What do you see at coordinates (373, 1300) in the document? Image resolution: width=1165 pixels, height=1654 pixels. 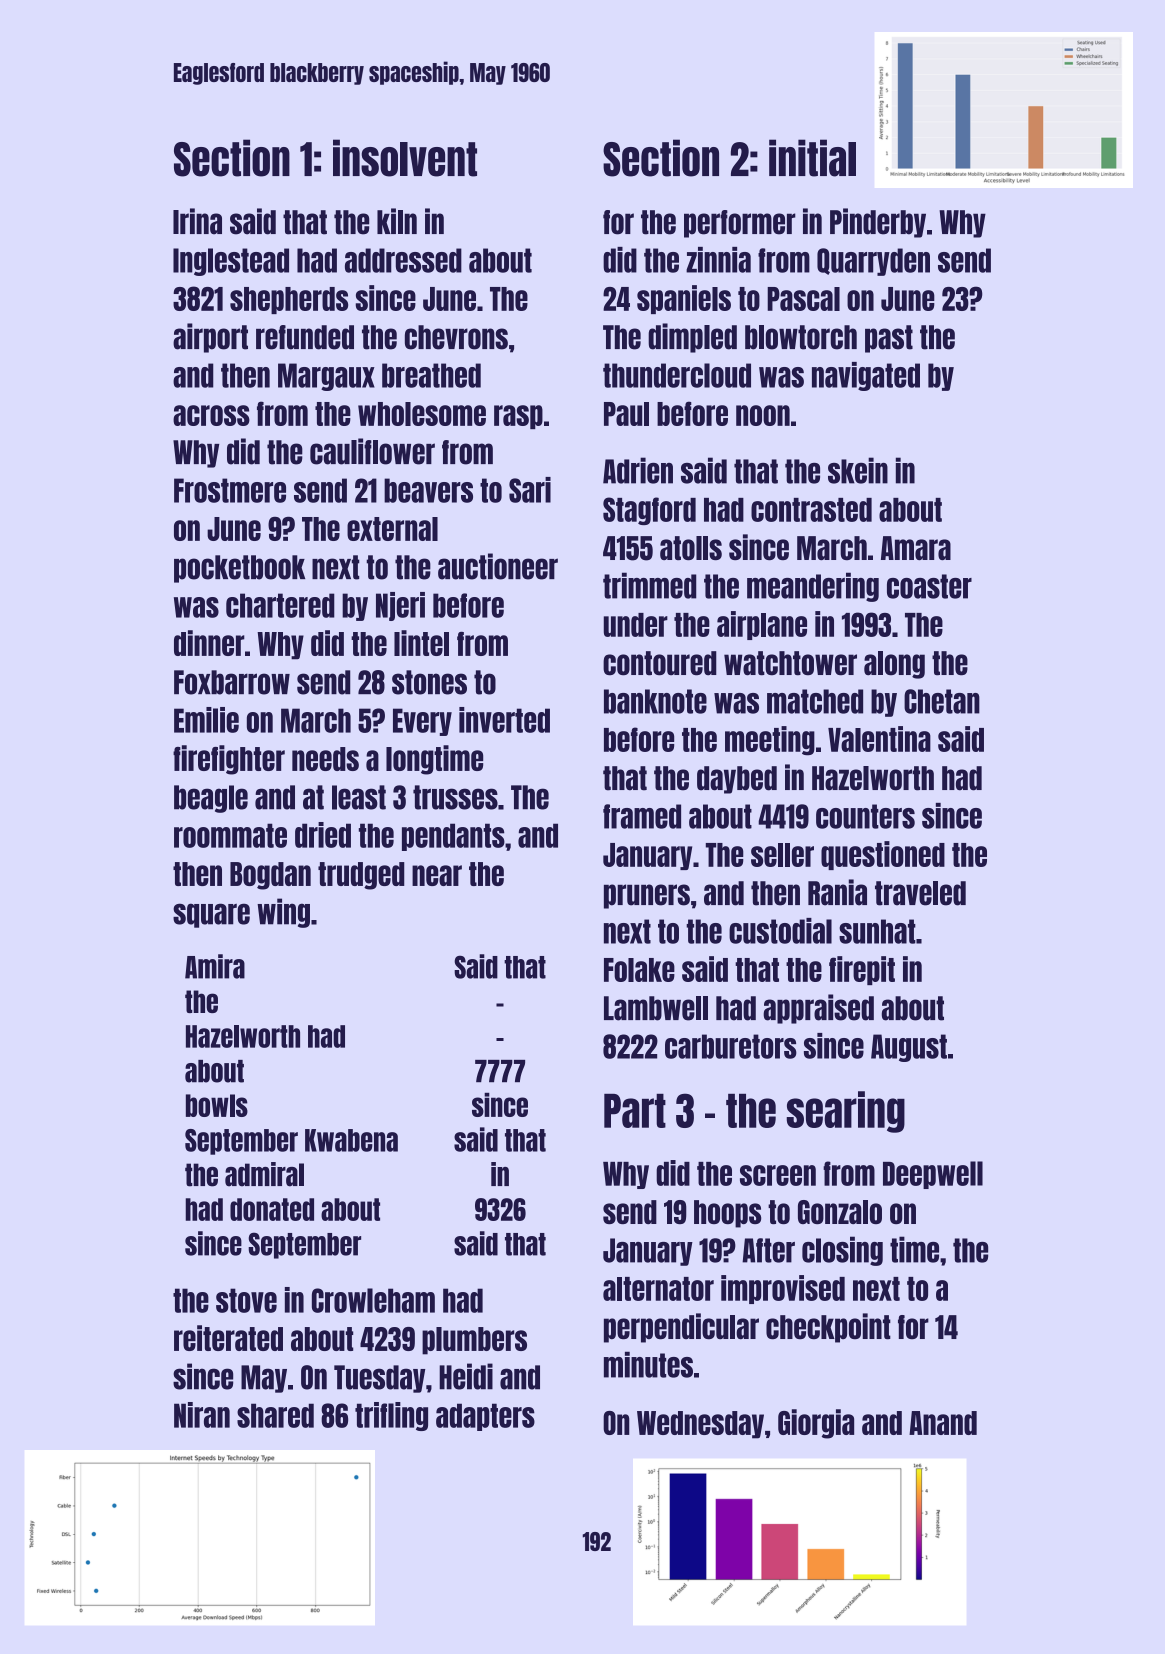 I see `Crowleham` at bounding box center [373, 1300].
